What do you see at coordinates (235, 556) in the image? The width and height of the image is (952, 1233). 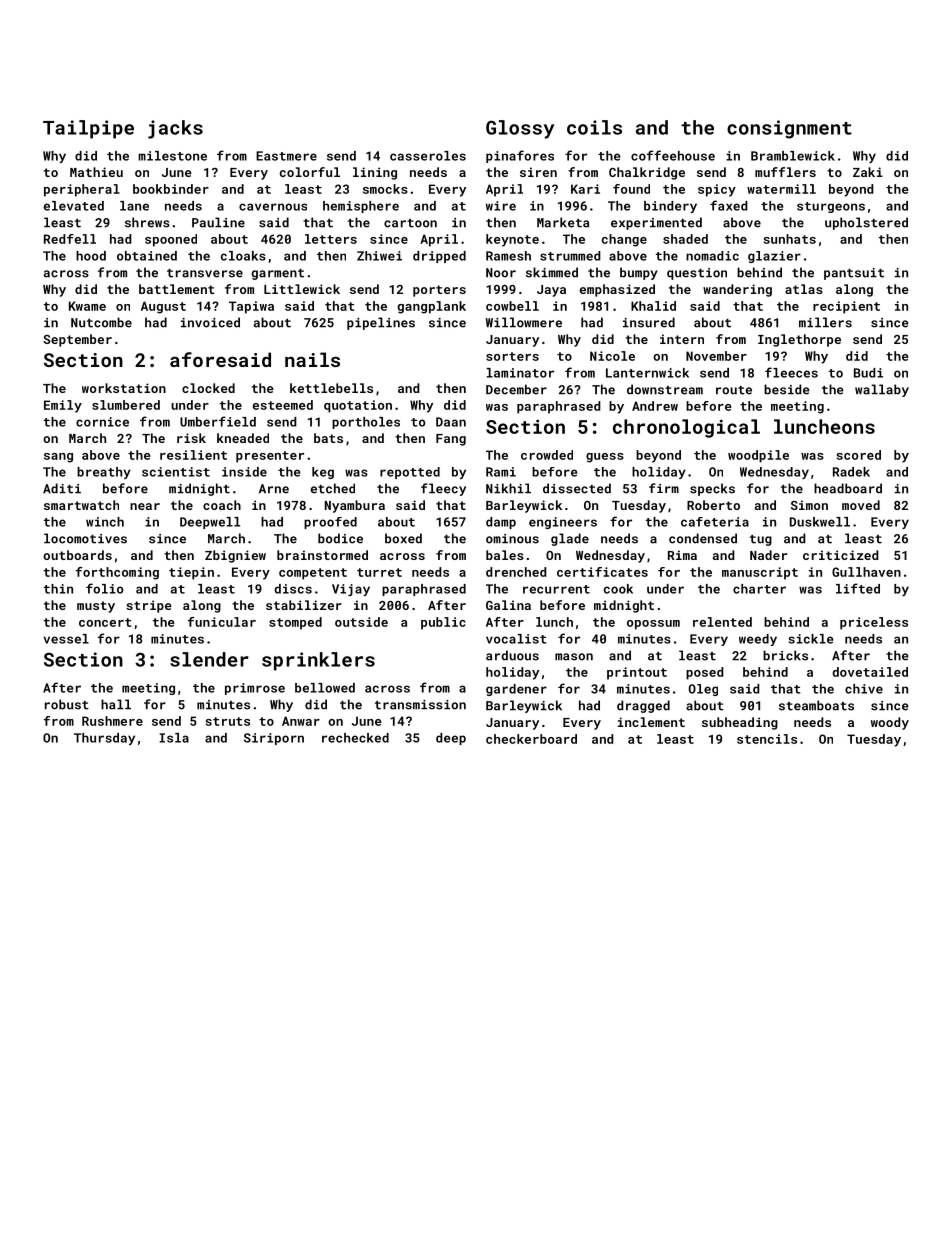 I see `Zbigniew` at bounding box center [235, 556].
